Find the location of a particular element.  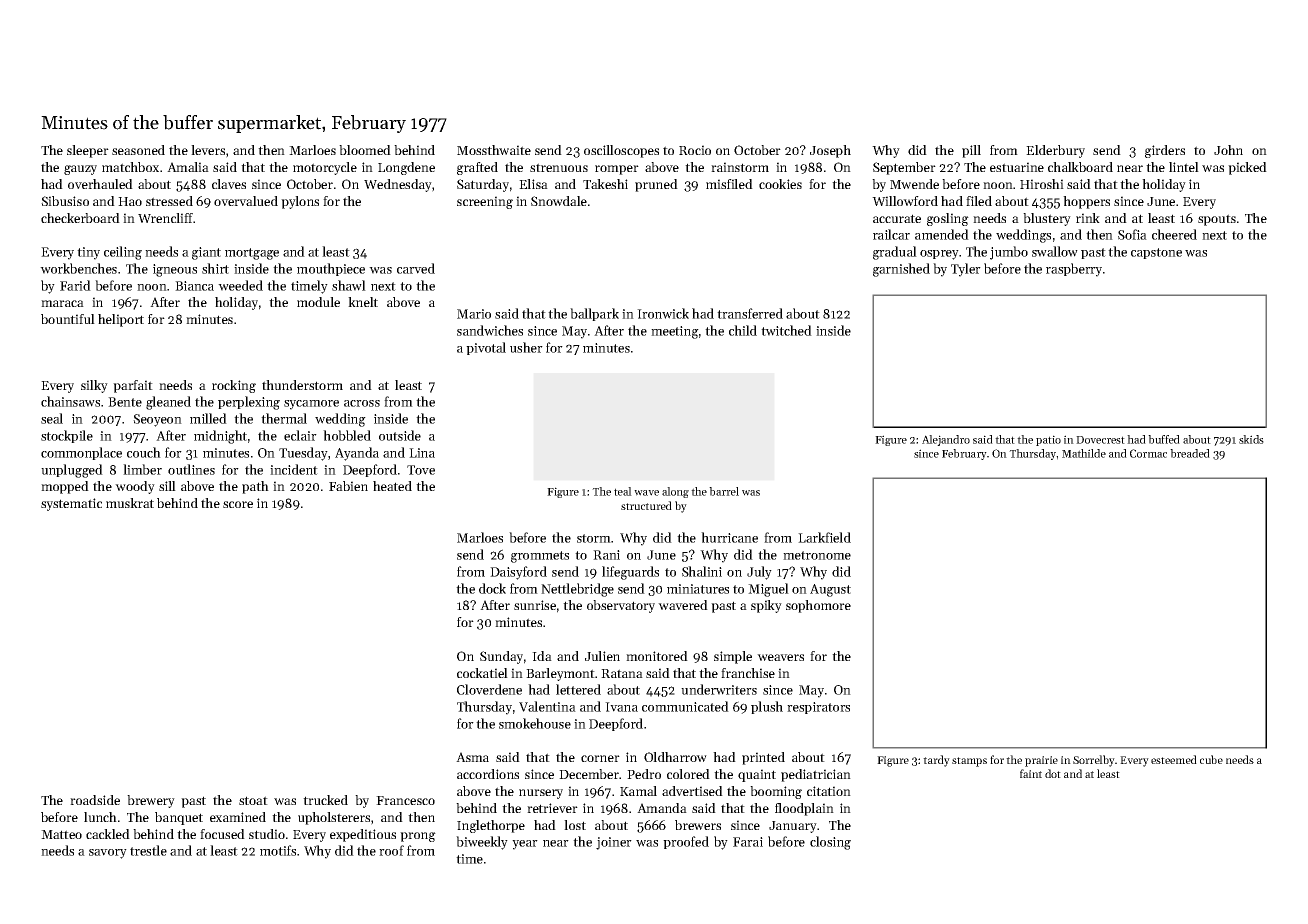

Valentina is located at coordinates (547, 706).
